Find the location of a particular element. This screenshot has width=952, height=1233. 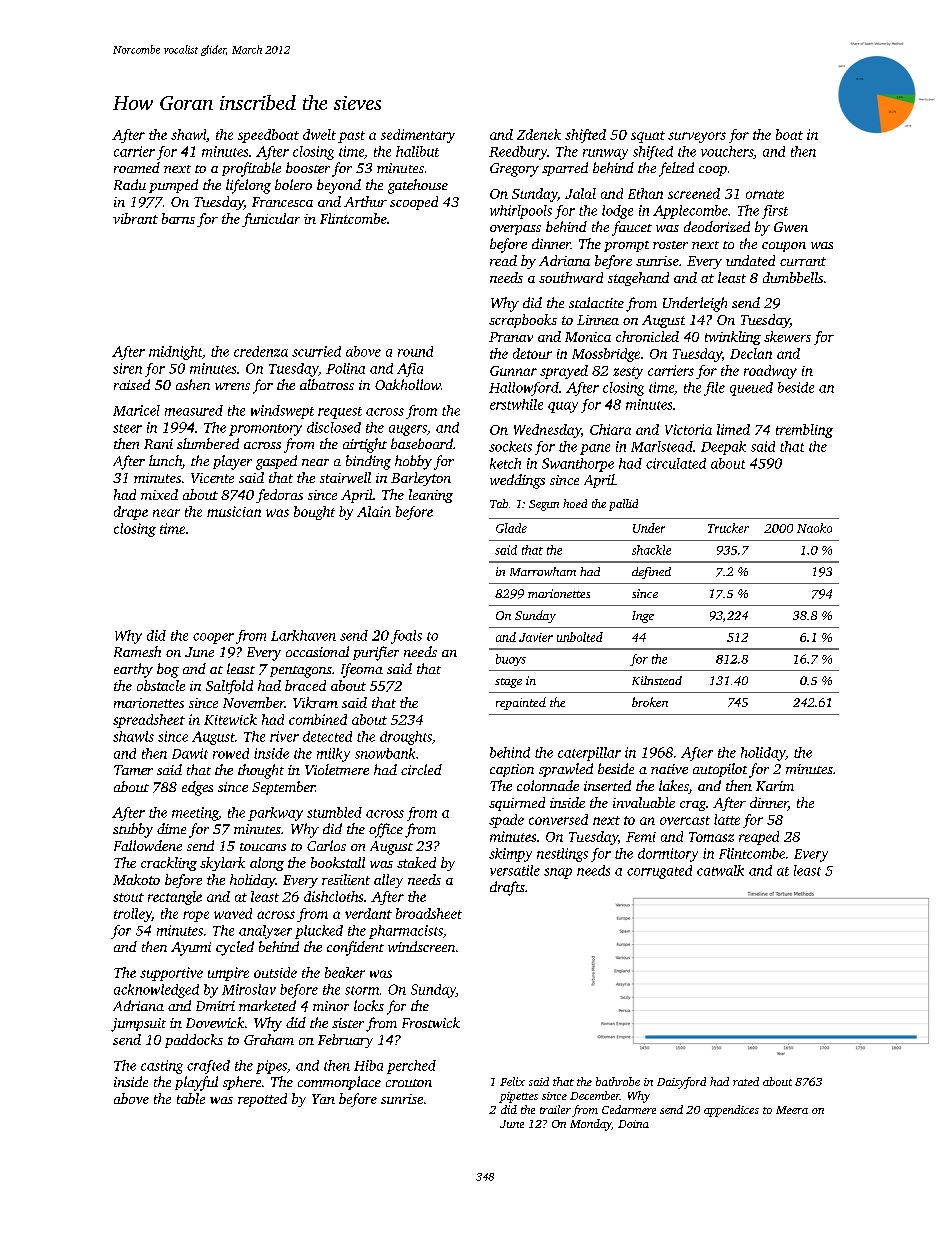

squat is located at coordinates (648, 137).
